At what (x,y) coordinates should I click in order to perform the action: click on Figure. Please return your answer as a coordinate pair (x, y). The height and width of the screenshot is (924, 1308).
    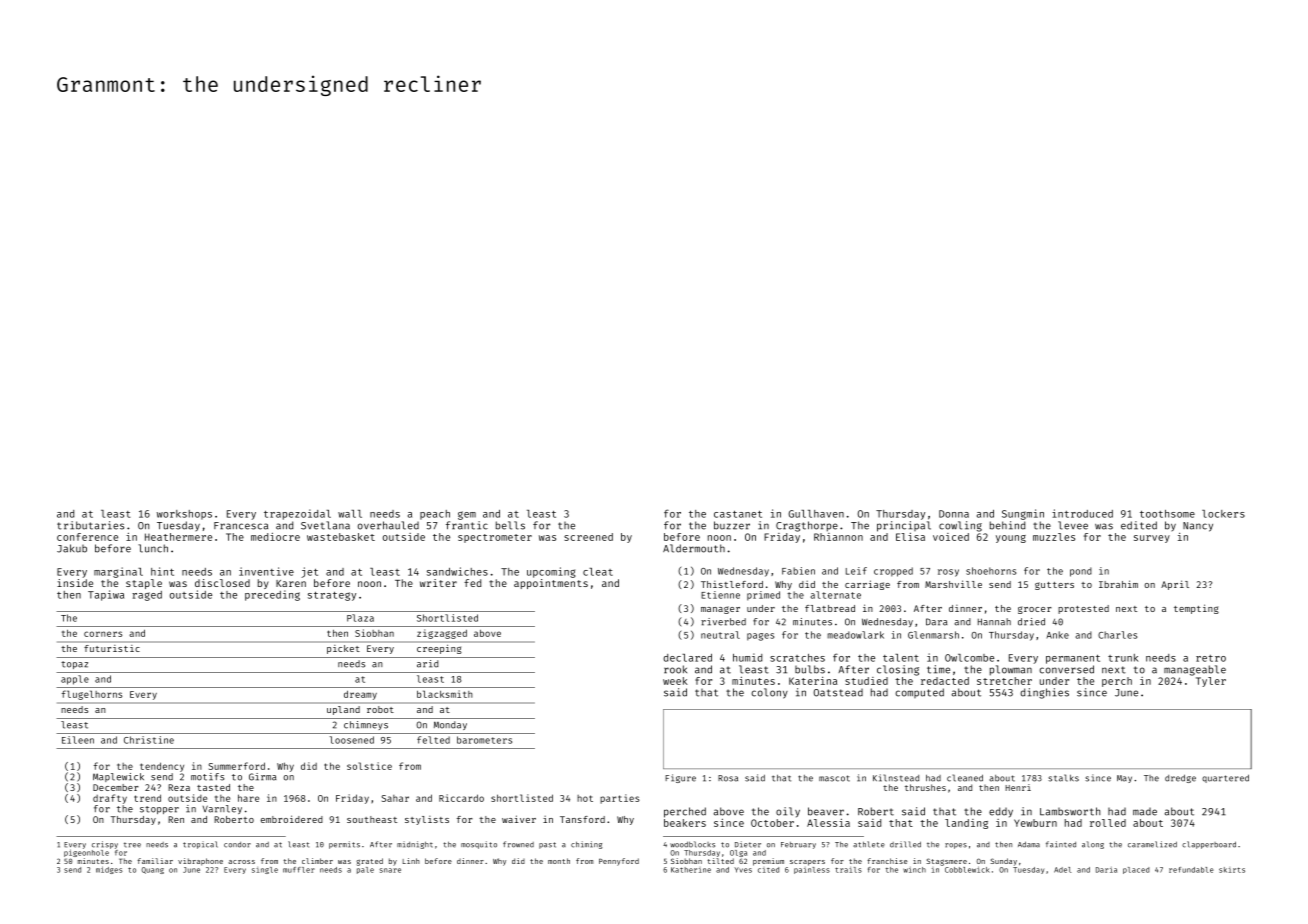
    Looking at the image, I should click on (680, 778).
